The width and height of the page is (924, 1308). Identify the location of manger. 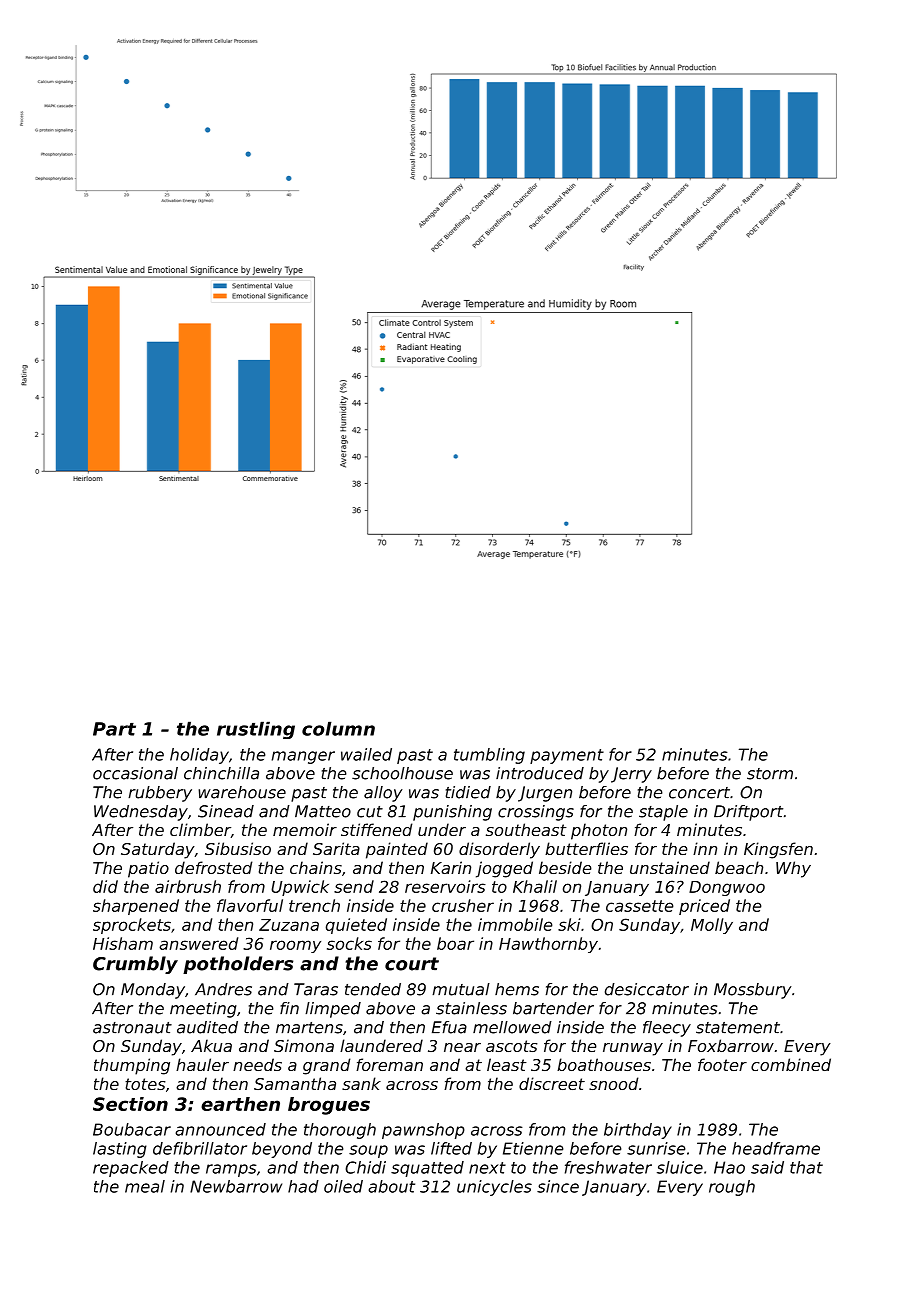
(303, 757).
